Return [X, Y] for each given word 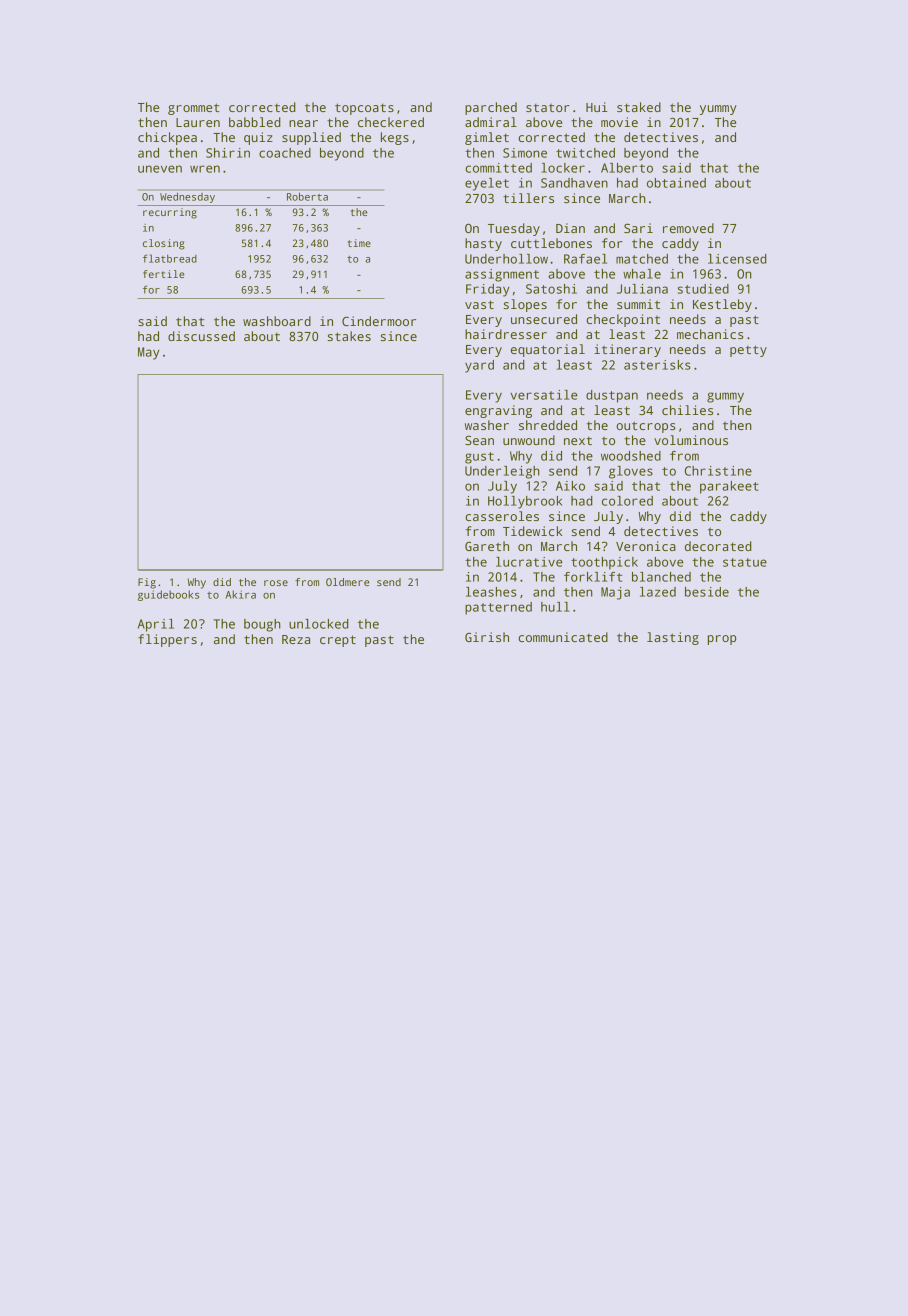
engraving [498, 411]
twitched [585, 153]
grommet [194, 109]
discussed [201, 336]
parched [491, 108]
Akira [241, 594]
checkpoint [623, 320]
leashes [491, 592]
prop [722, 640]
